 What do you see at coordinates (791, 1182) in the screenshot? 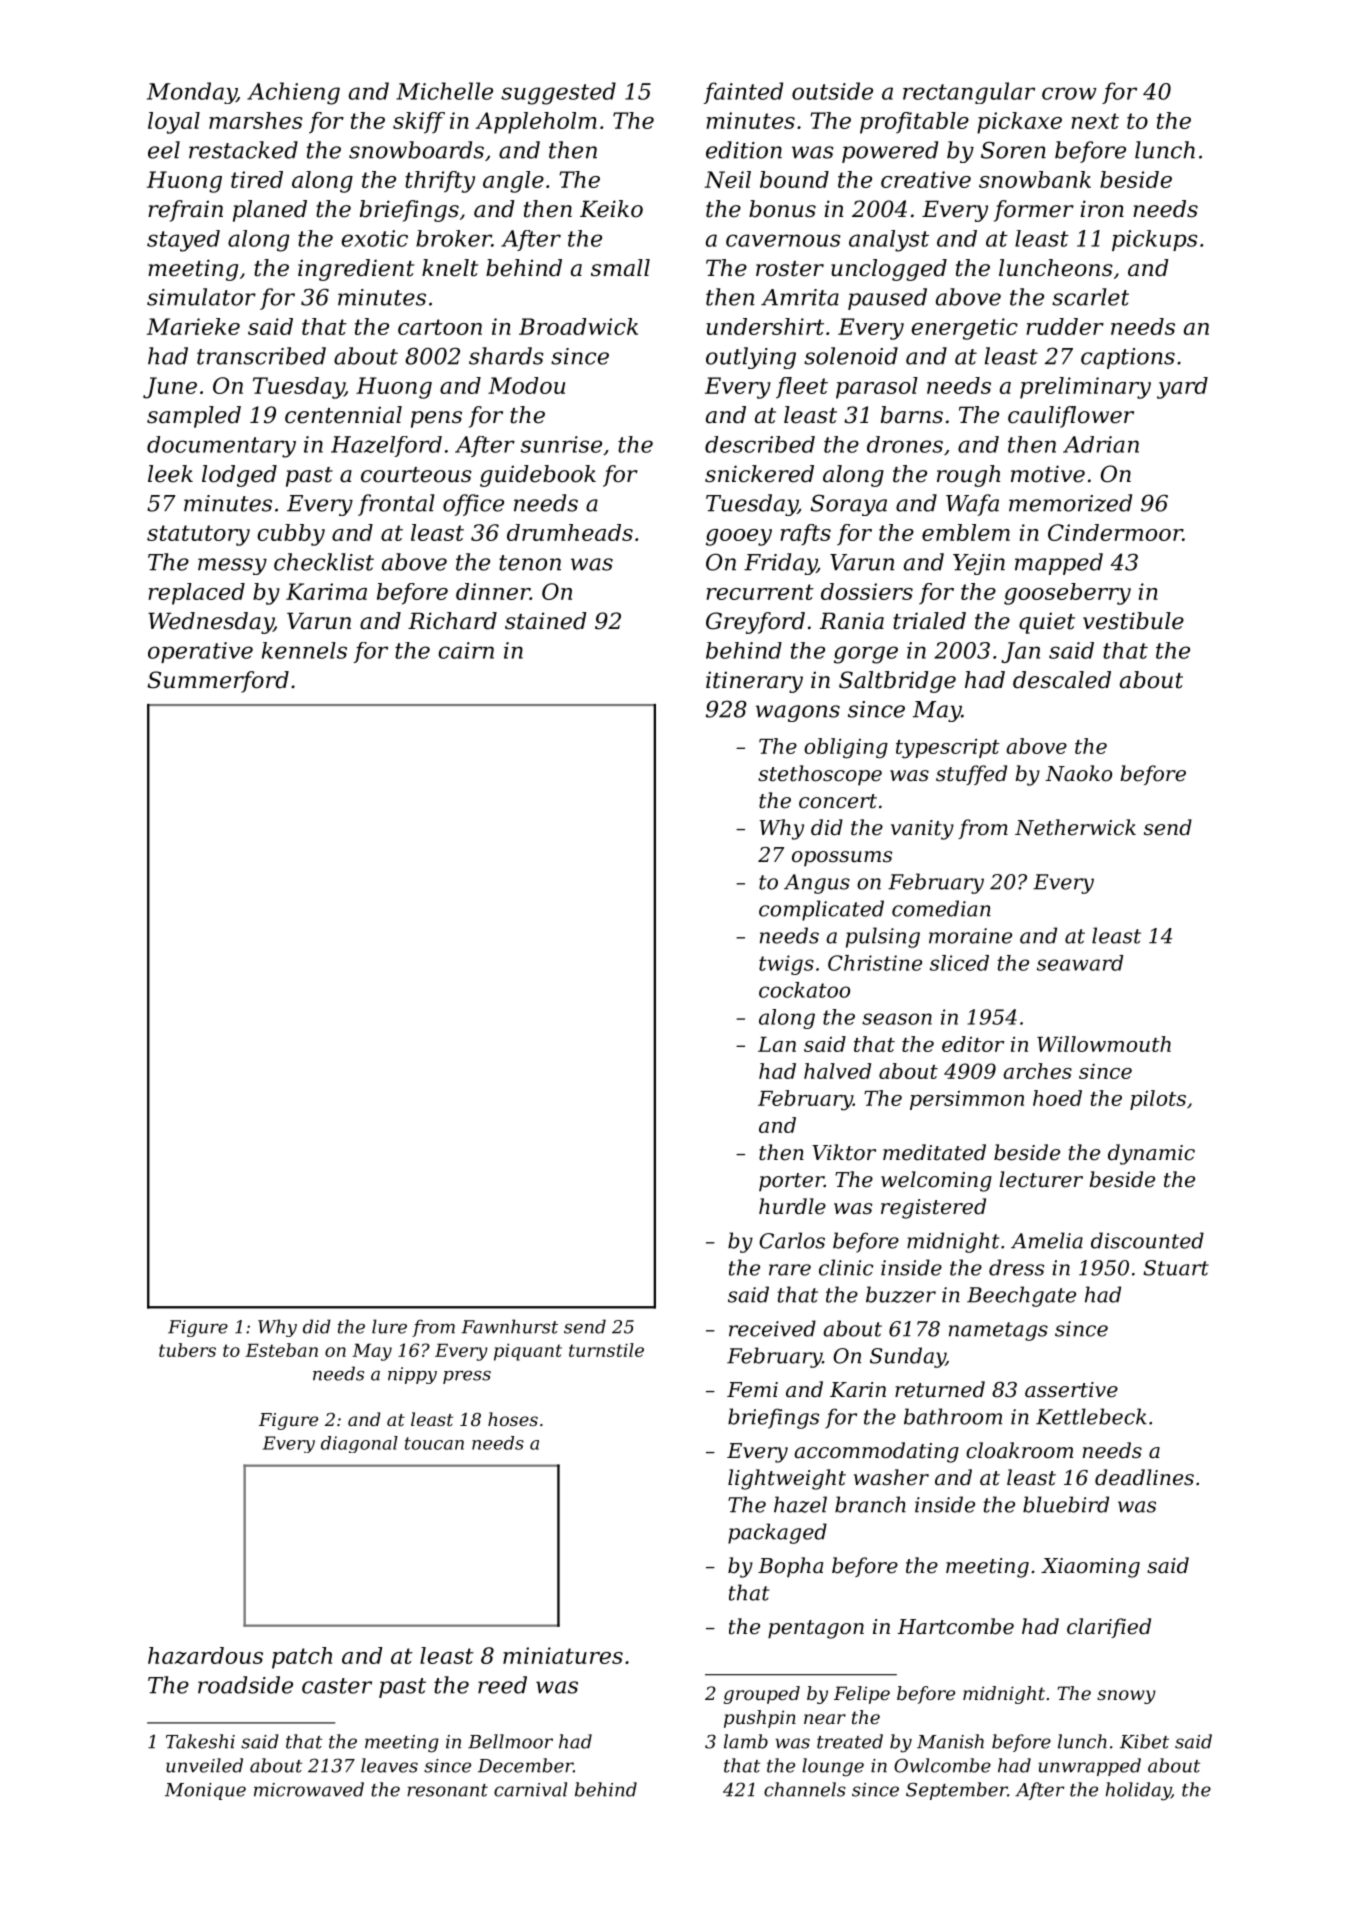
I see `porter` at bounding box center [791, 1182].
